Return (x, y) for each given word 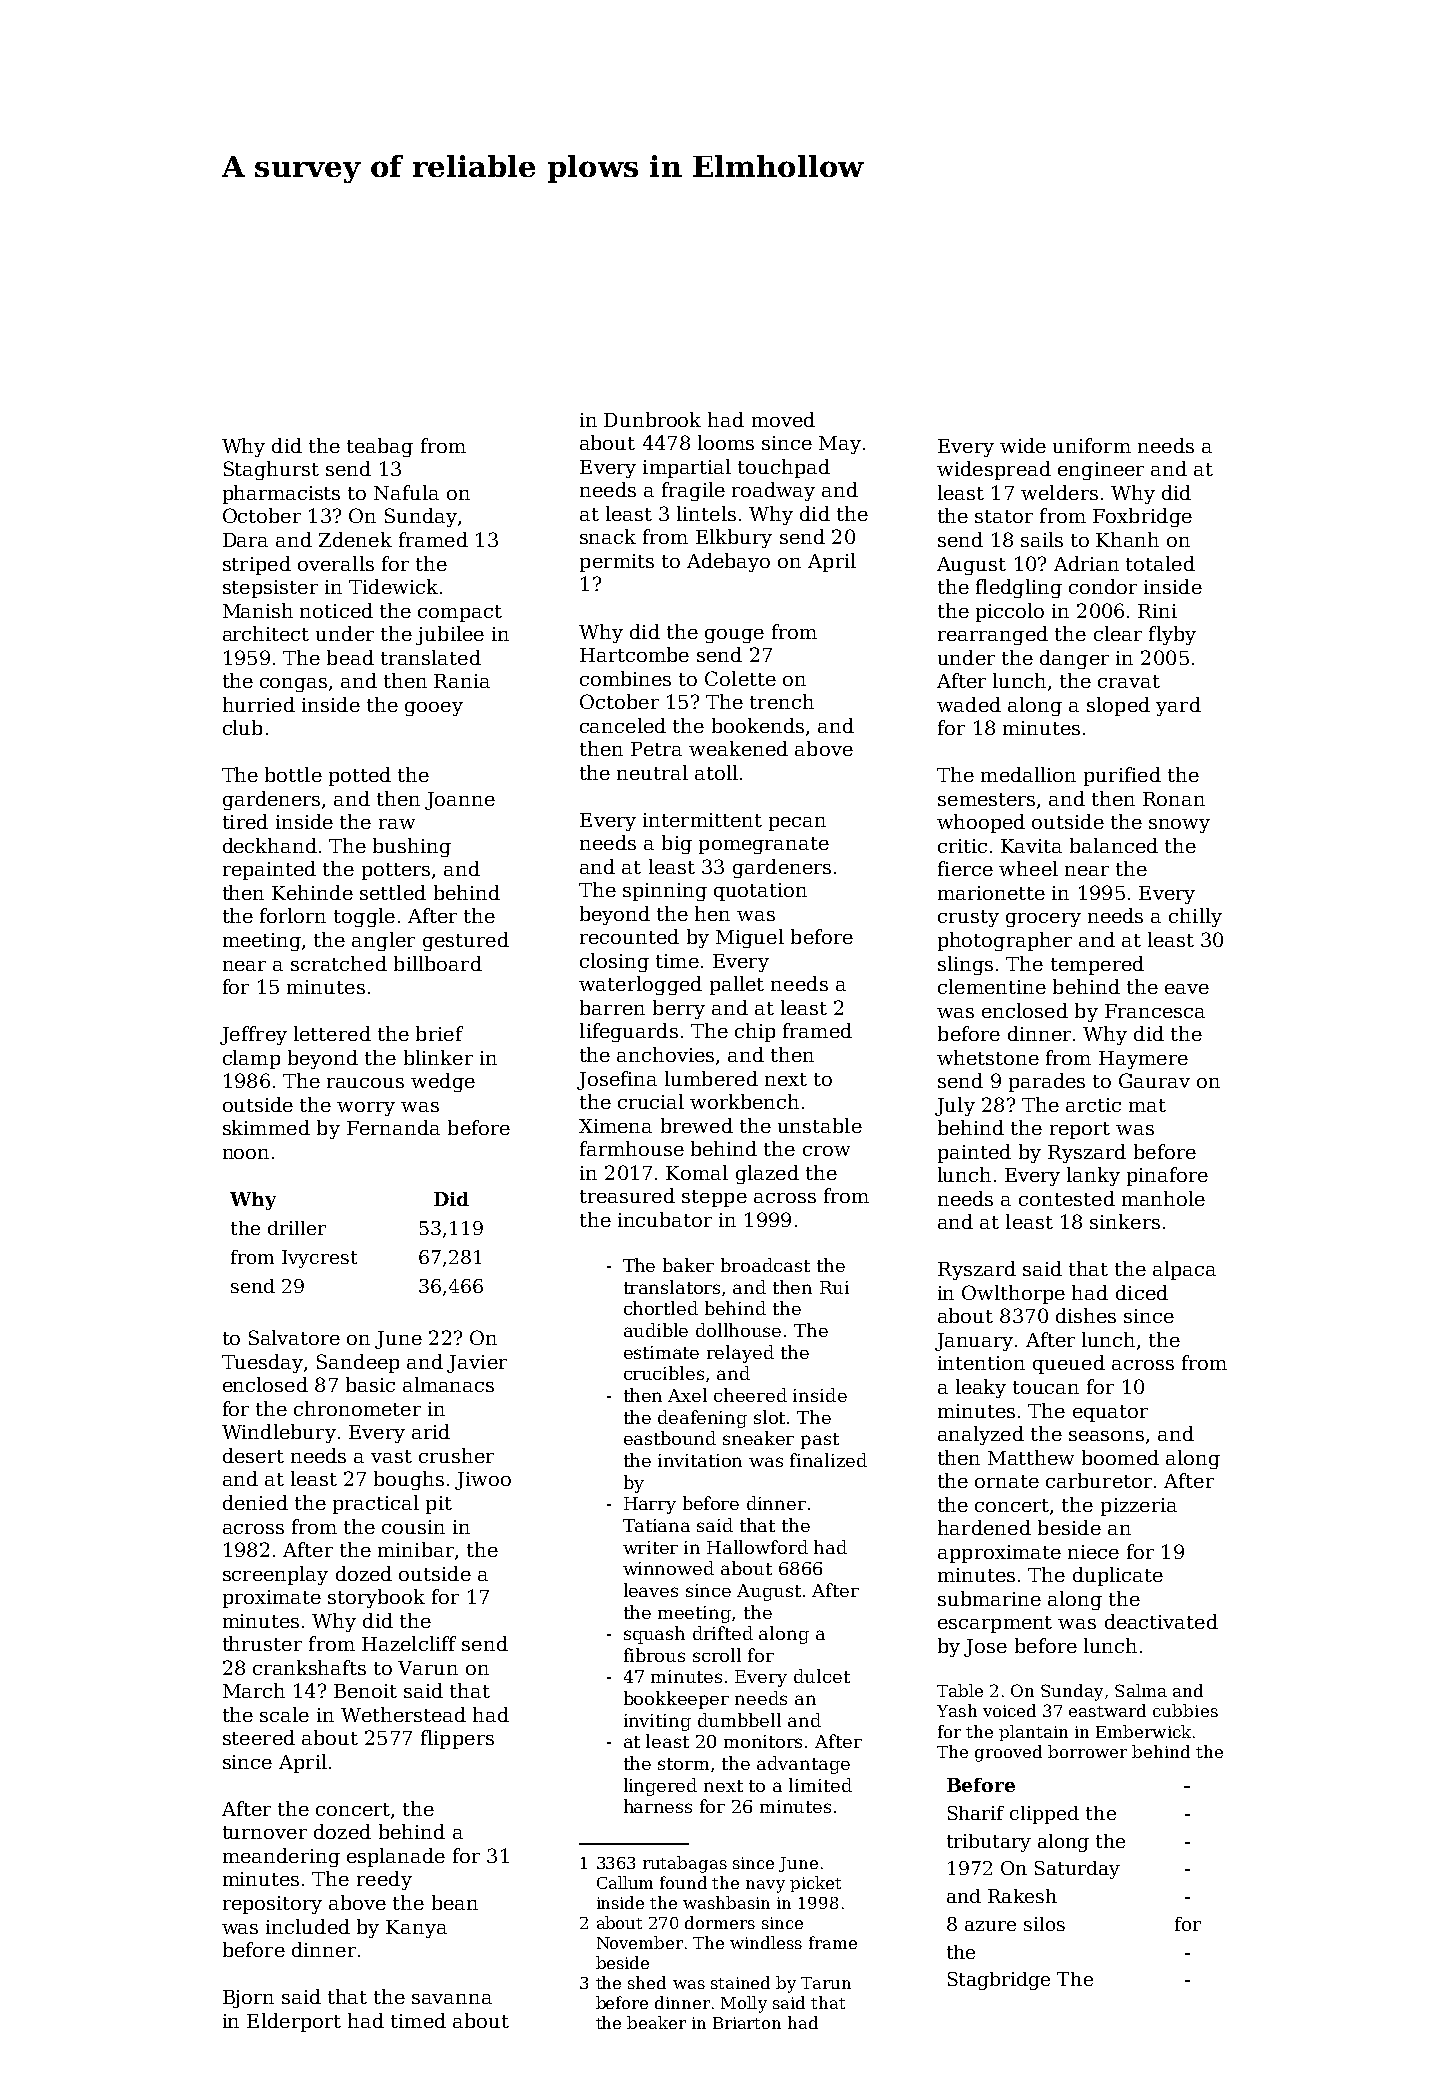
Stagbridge (999, 1981)
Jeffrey (253, 1035)
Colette (740, 678)
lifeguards (629, 1032)
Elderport (294, 2022)
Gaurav (1154, 1080)
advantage (803, 1765)
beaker (656, 2022)
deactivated (1161, 1621)
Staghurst (271, 470)
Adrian (1086, 563)
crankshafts (309, 1667)
